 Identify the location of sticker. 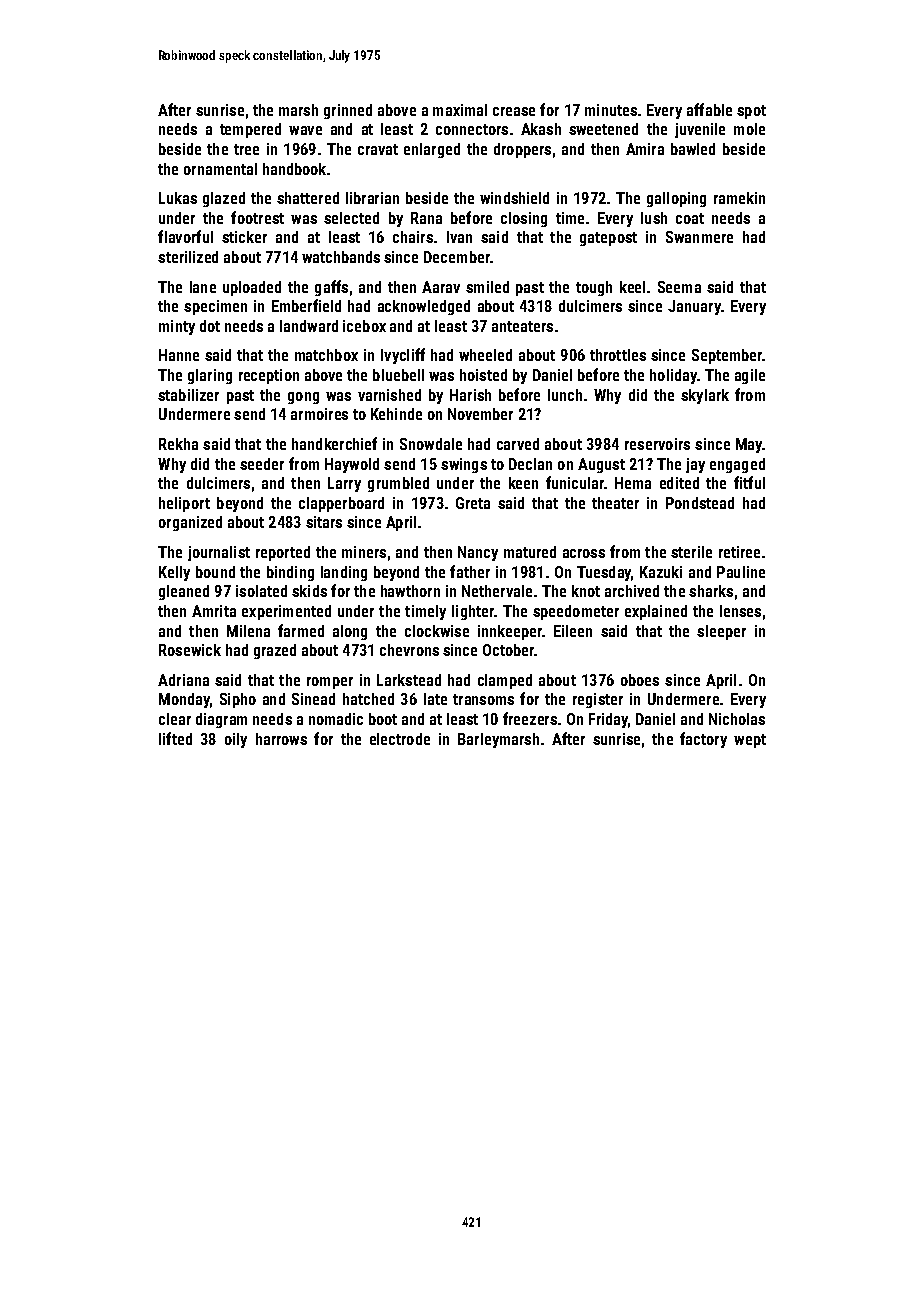
(244, 237).
